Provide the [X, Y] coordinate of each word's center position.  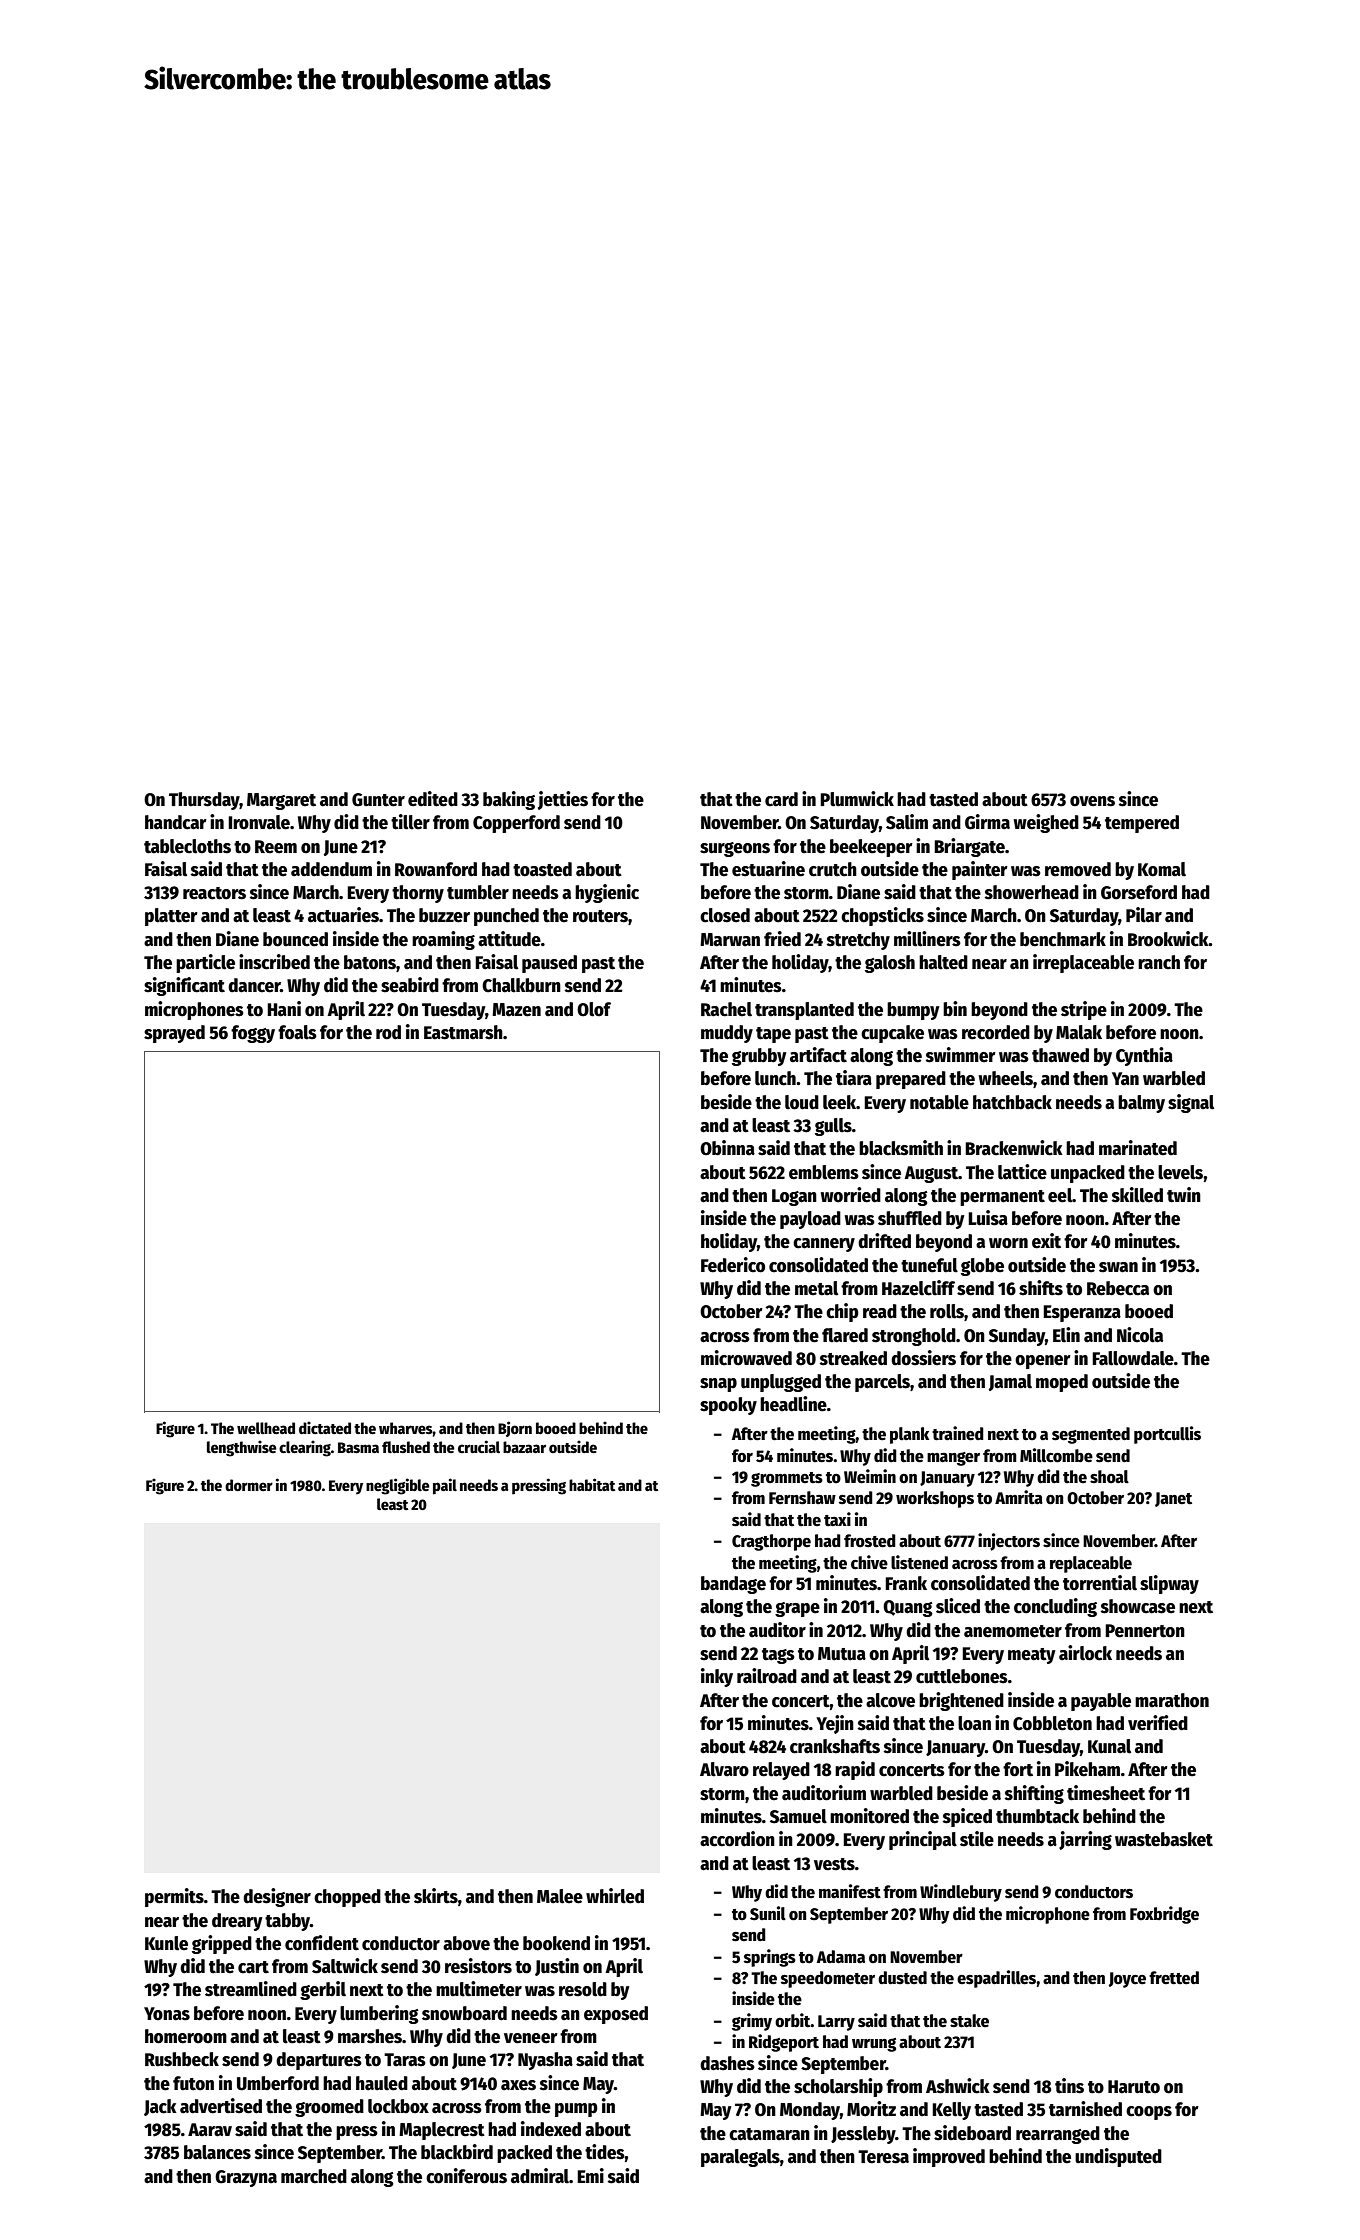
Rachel [726, 1009]
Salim [907, 822]
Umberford [278, 2083]
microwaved [746, 1358]
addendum [331, 869]
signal [1191, 1103]
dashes [727, 2063]
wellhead [266, 1428]
